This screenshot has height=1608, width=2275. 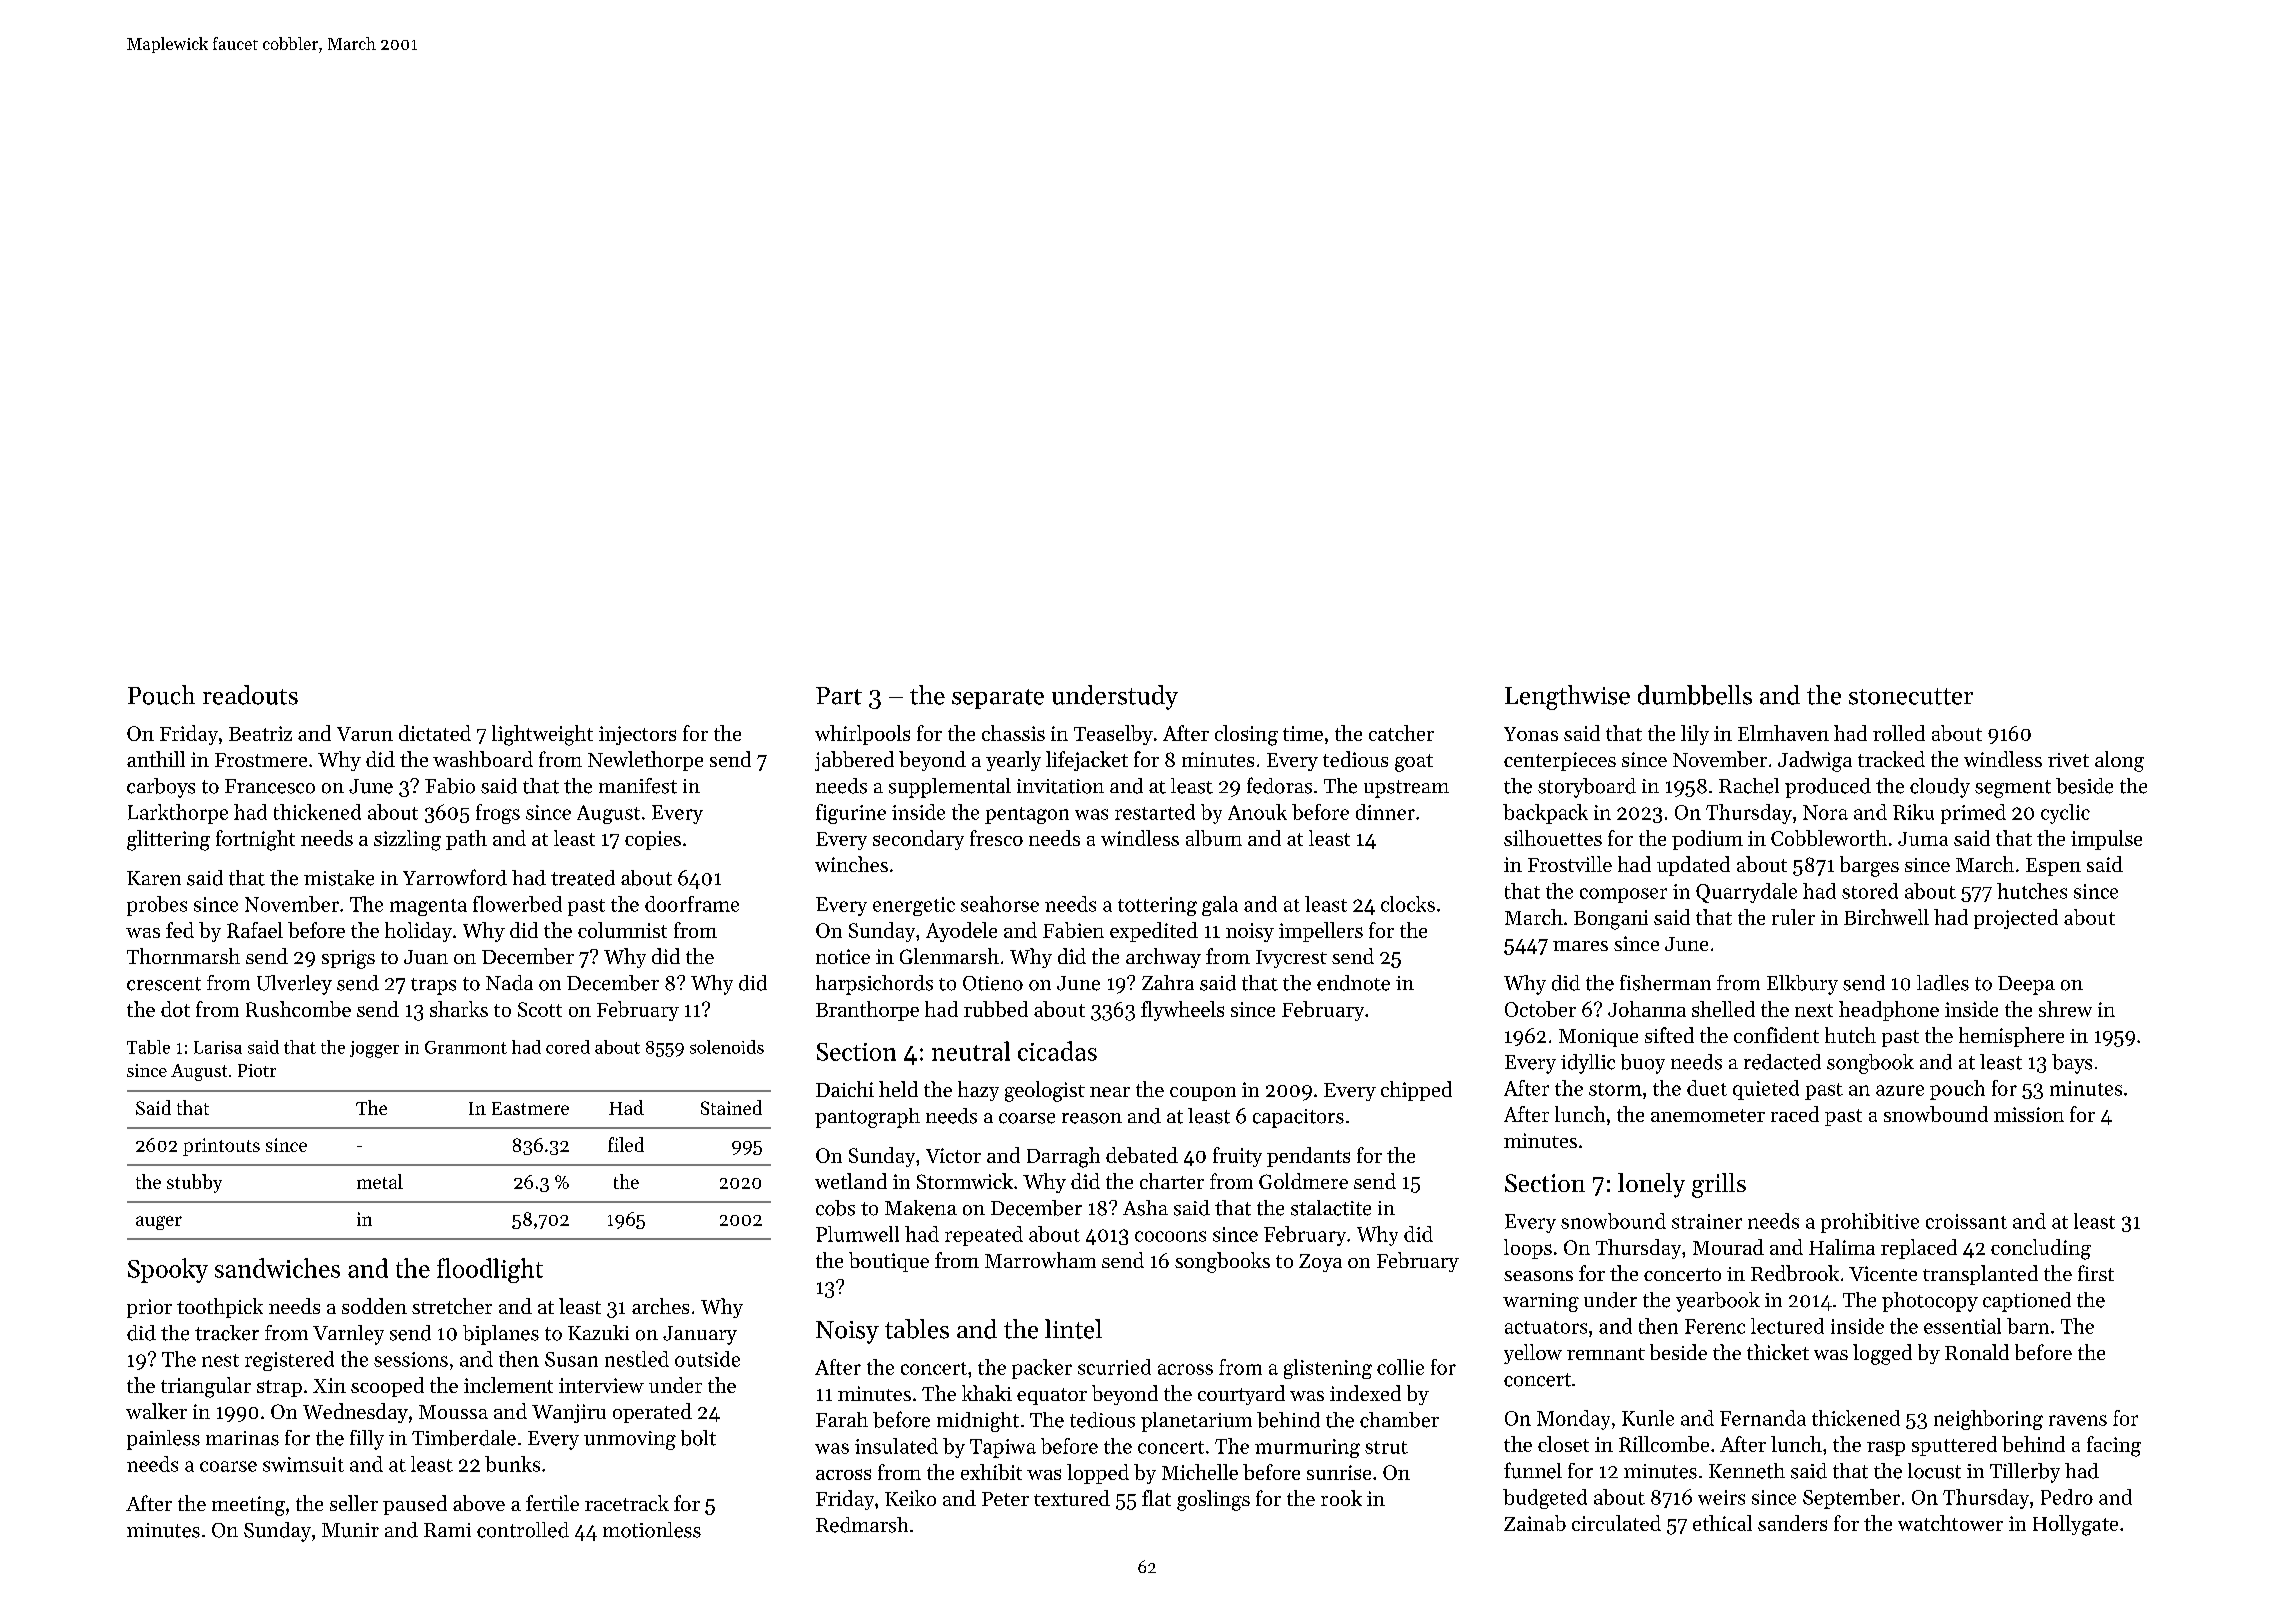 What do you see at coordinates (839, 696) in the screenshot?
I see `Part` at bounding box center [839, 696].
